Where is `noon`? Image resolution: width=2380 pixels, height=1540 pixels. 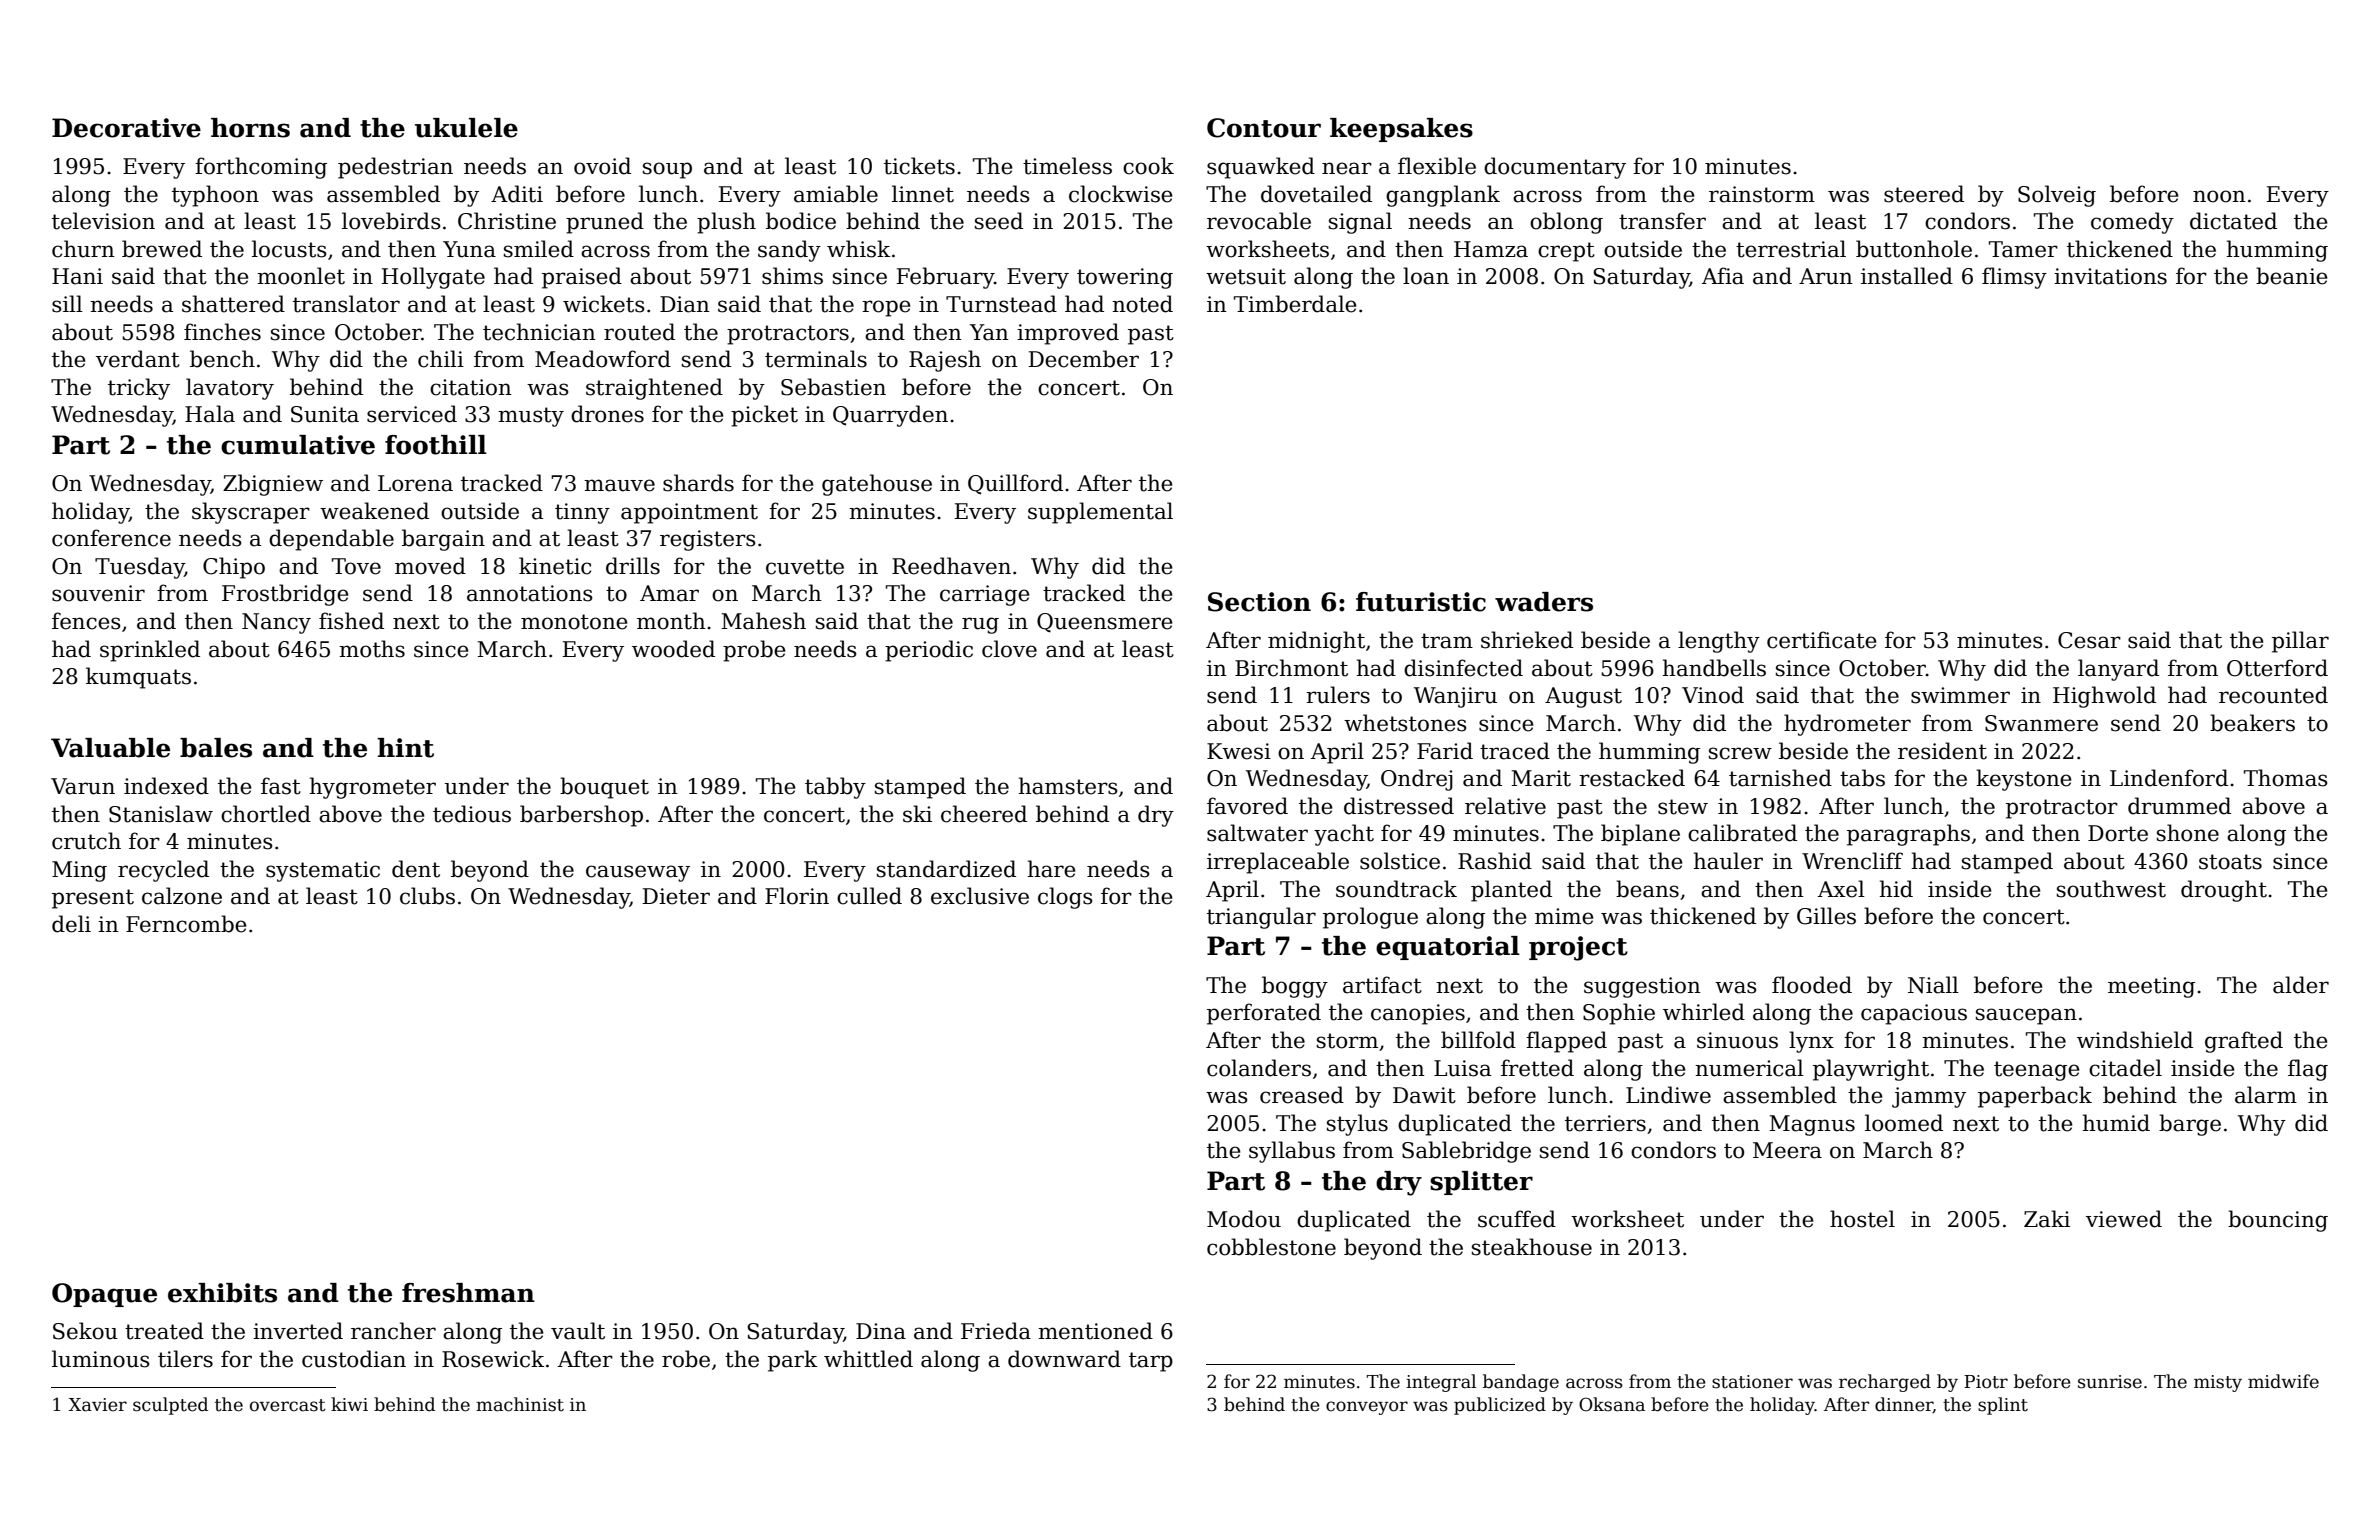 noon is located at coordinates (2219, 196).
